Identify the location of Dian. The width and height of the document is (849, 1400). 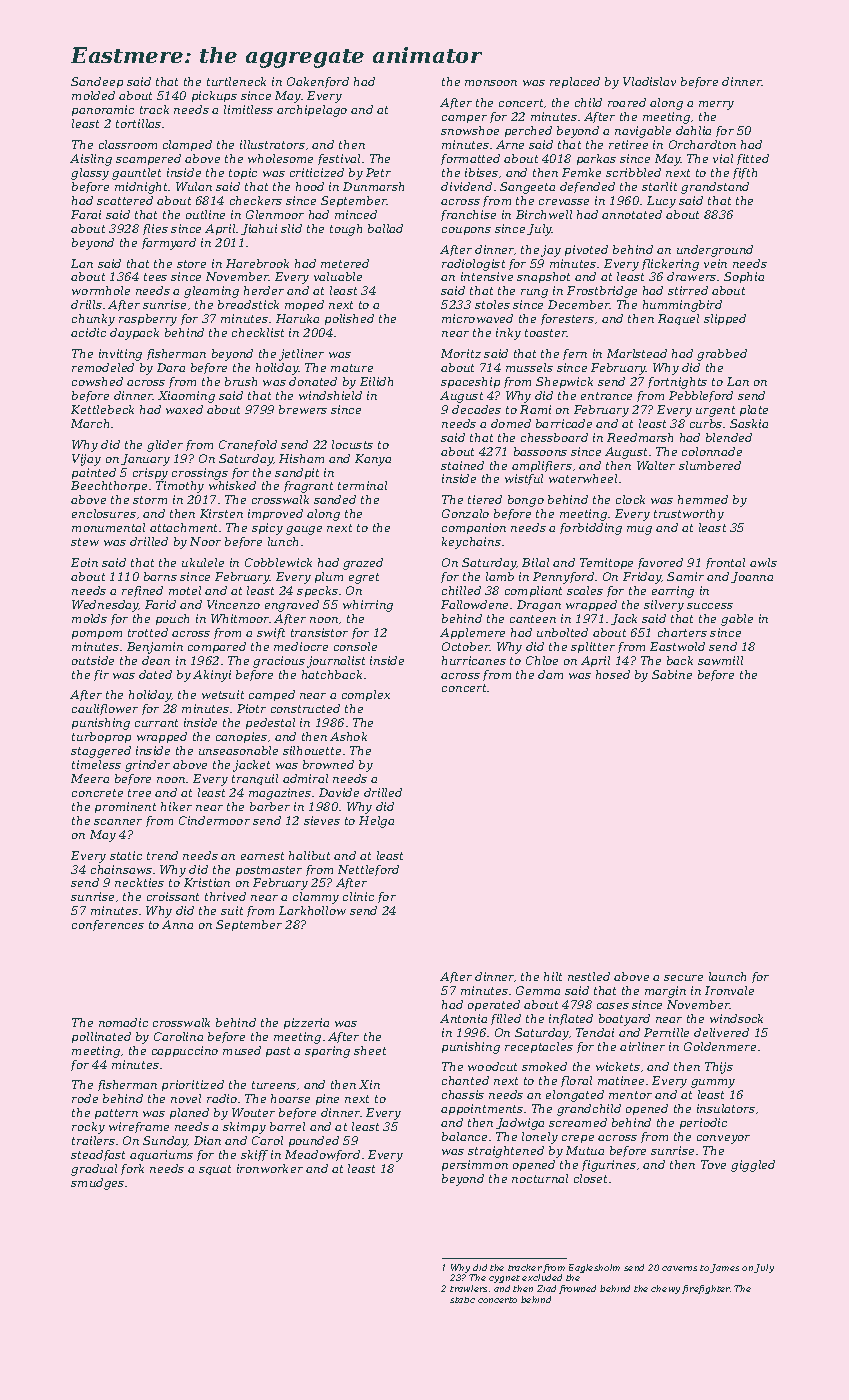
(207, 1140).
